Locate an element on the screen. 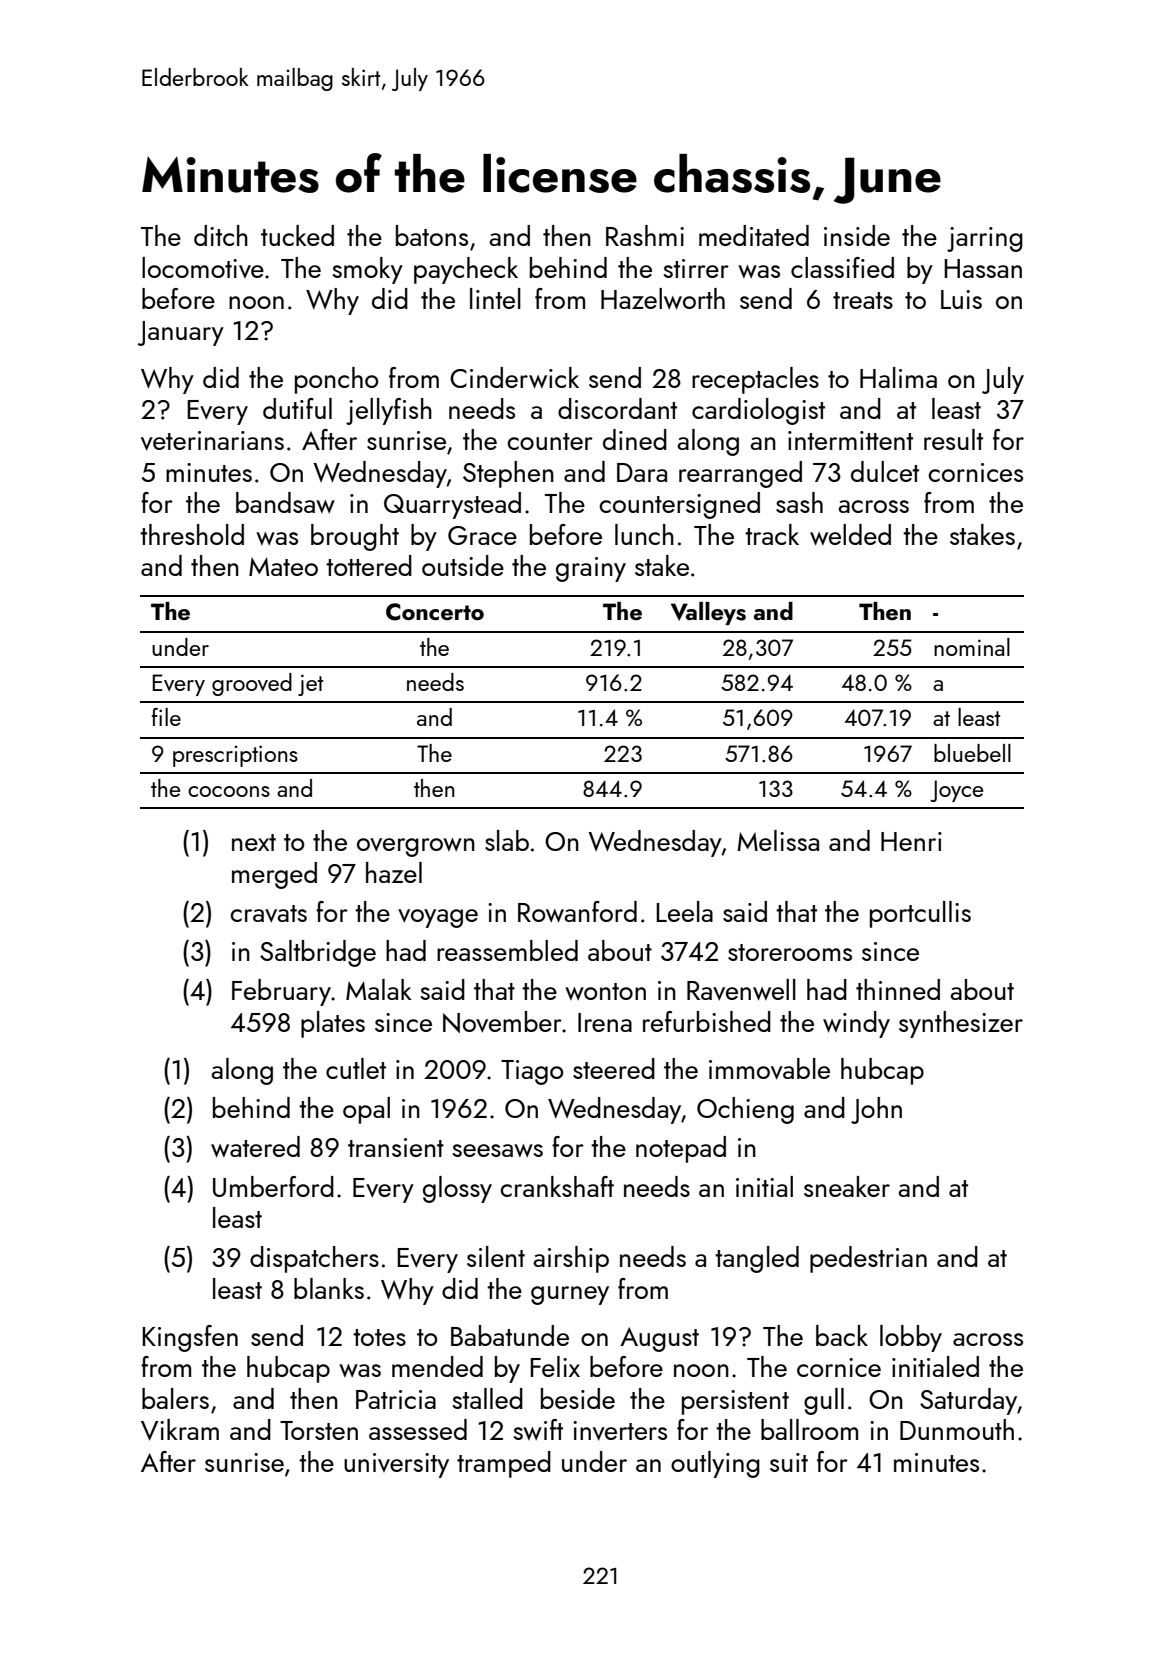  locomotive is located at coordinates (203, 267).
